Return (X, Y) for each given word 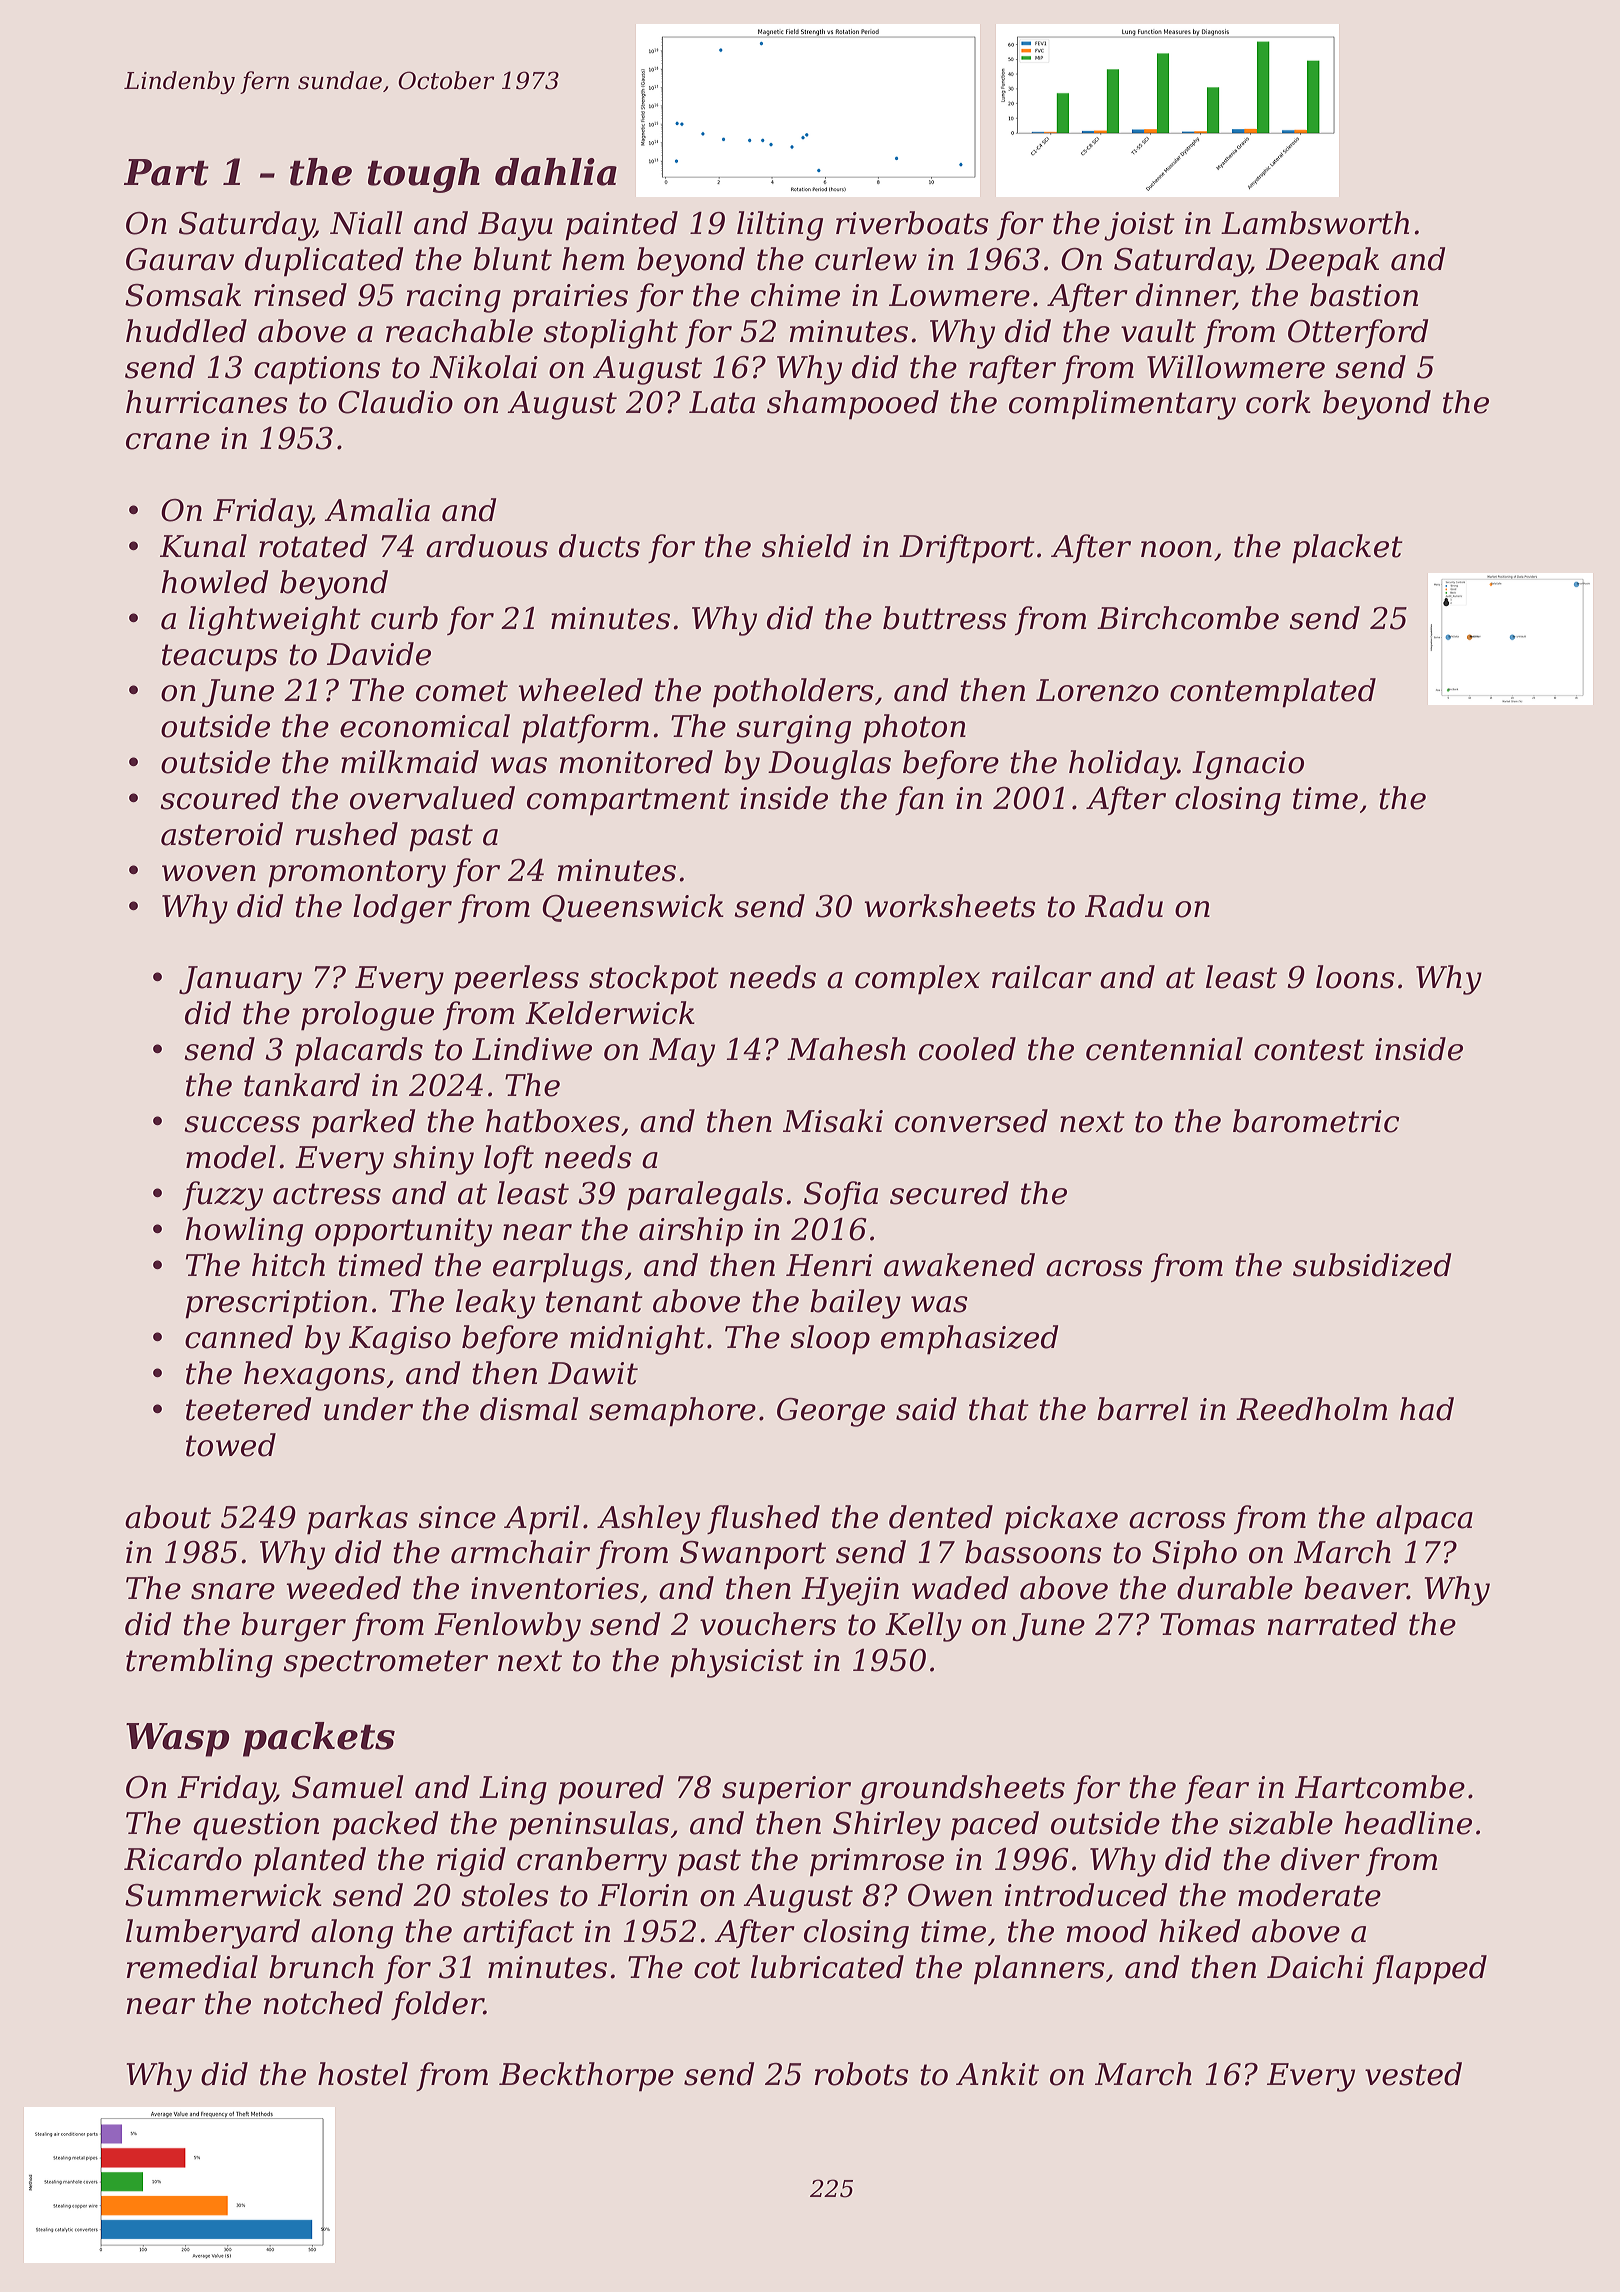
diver (1320, 1859)
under (368, 1409)
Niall (366, 223)
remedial (192, 1967)
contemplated (1273, 693)
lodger (402, 909)
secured (949, 1193)
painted (621, 226)
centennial (1164, 1049)
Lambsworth (1315, 223)
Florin (643, 1895)
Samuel (348, 1787)
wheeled (580, 690)
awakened (959, 1265)
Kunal (203, 546)
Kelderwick (610, 1013)
